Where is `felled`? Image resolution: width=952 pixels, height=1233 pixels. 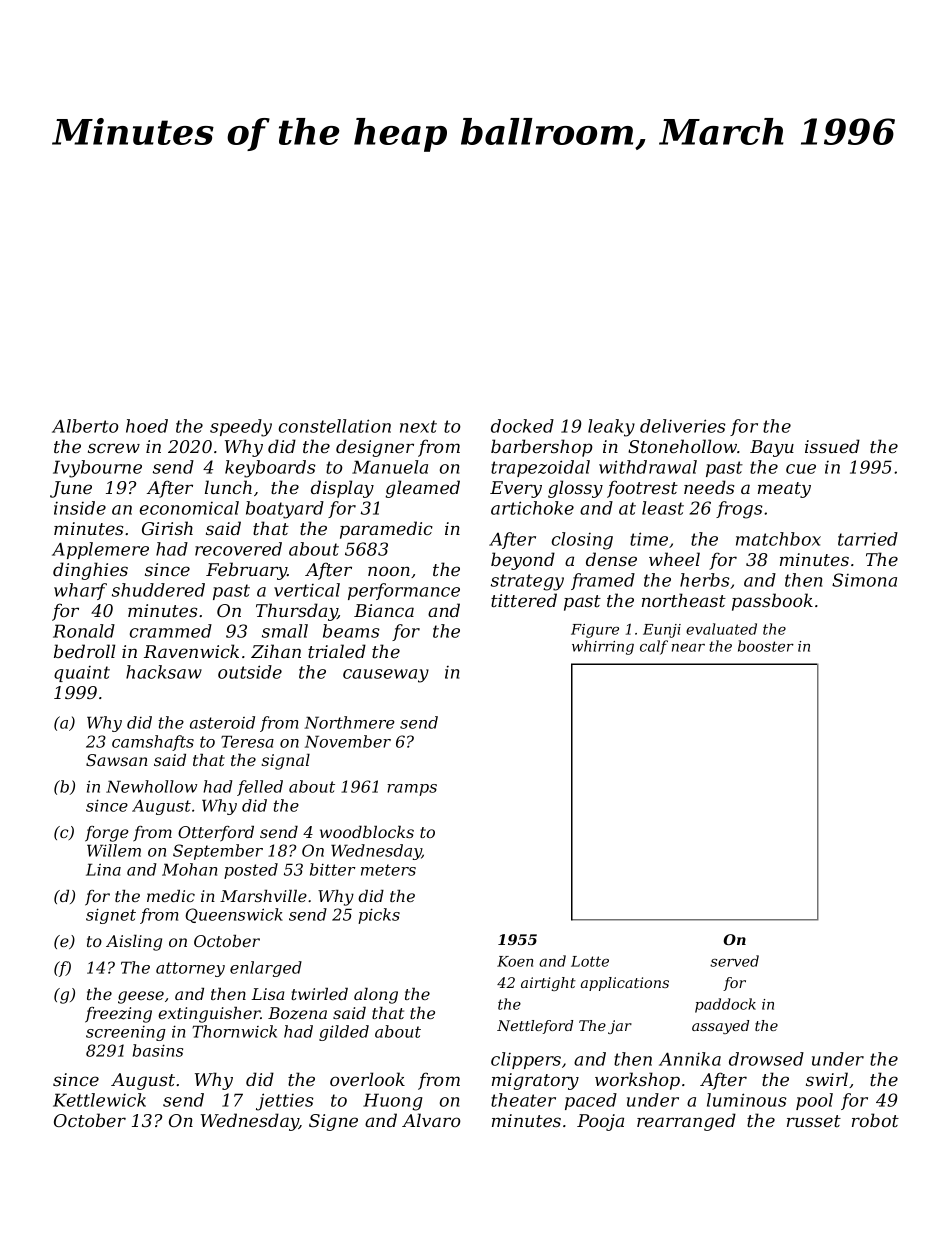 felled is located at coordinates (260, 788).
